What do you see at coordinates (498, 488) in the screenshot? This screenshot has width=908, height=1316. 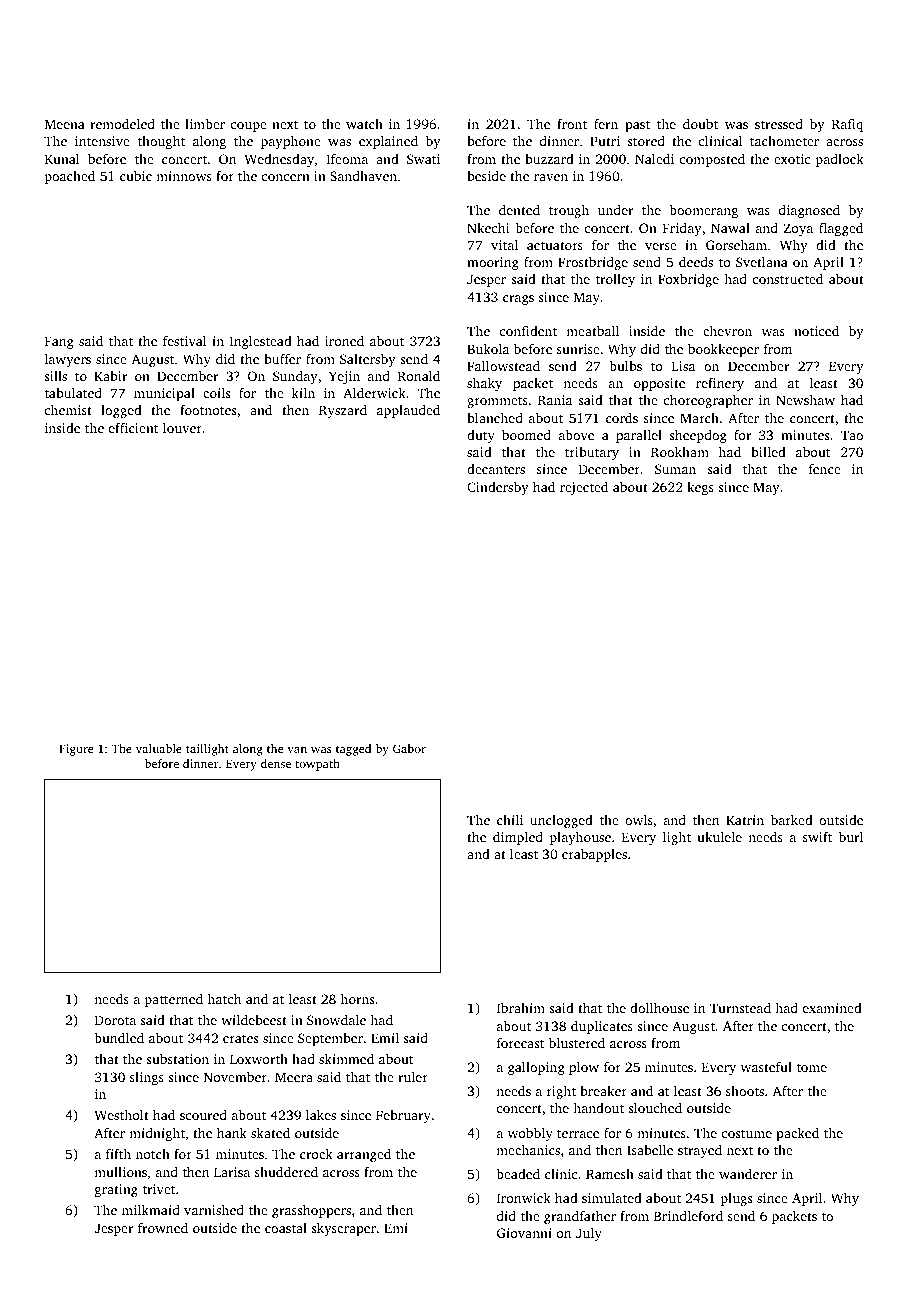 I see `Cindersby` at bounding box center [498, 488].
